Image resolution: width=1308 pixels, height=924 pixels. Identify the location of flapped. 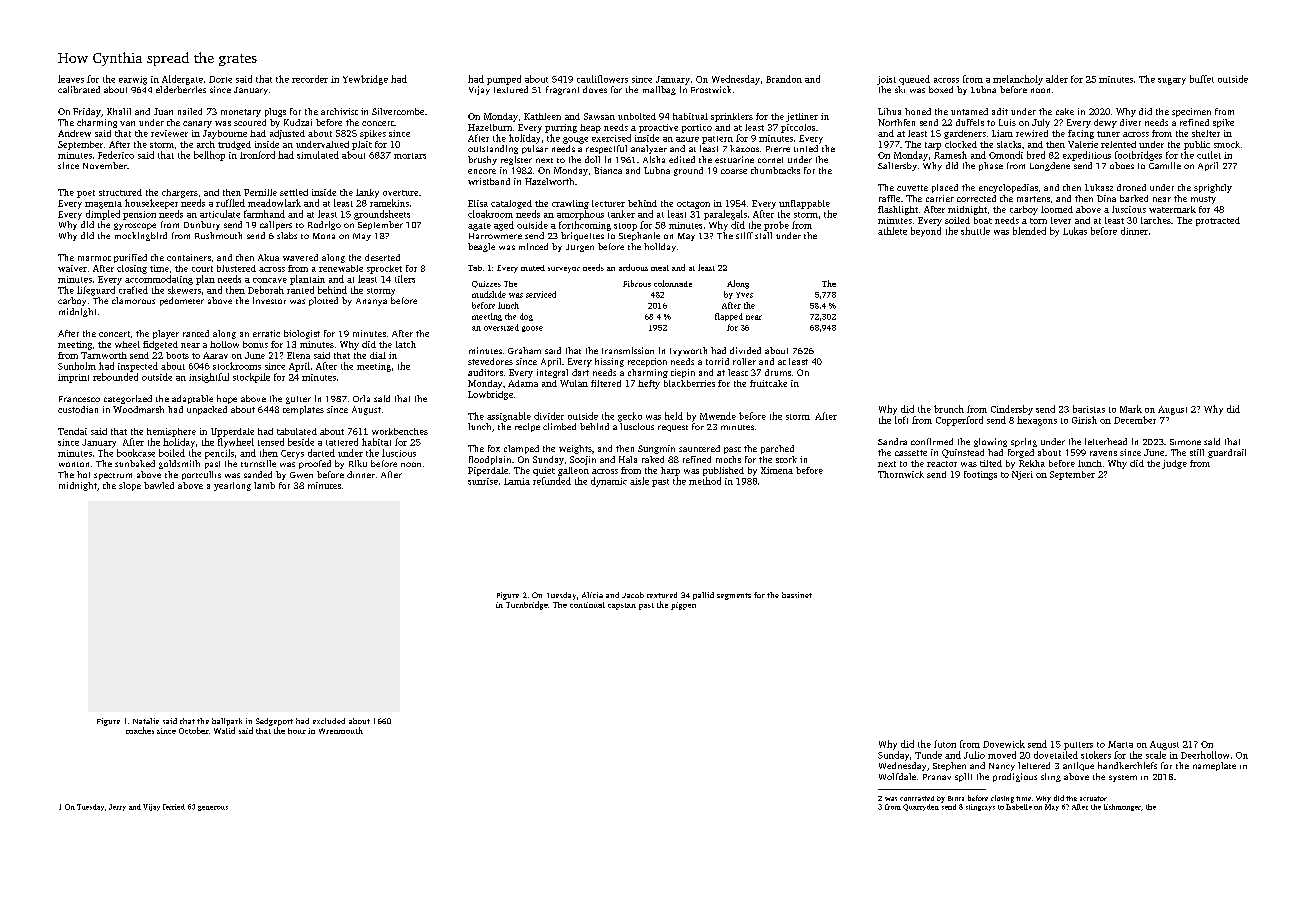
(729, 317).
